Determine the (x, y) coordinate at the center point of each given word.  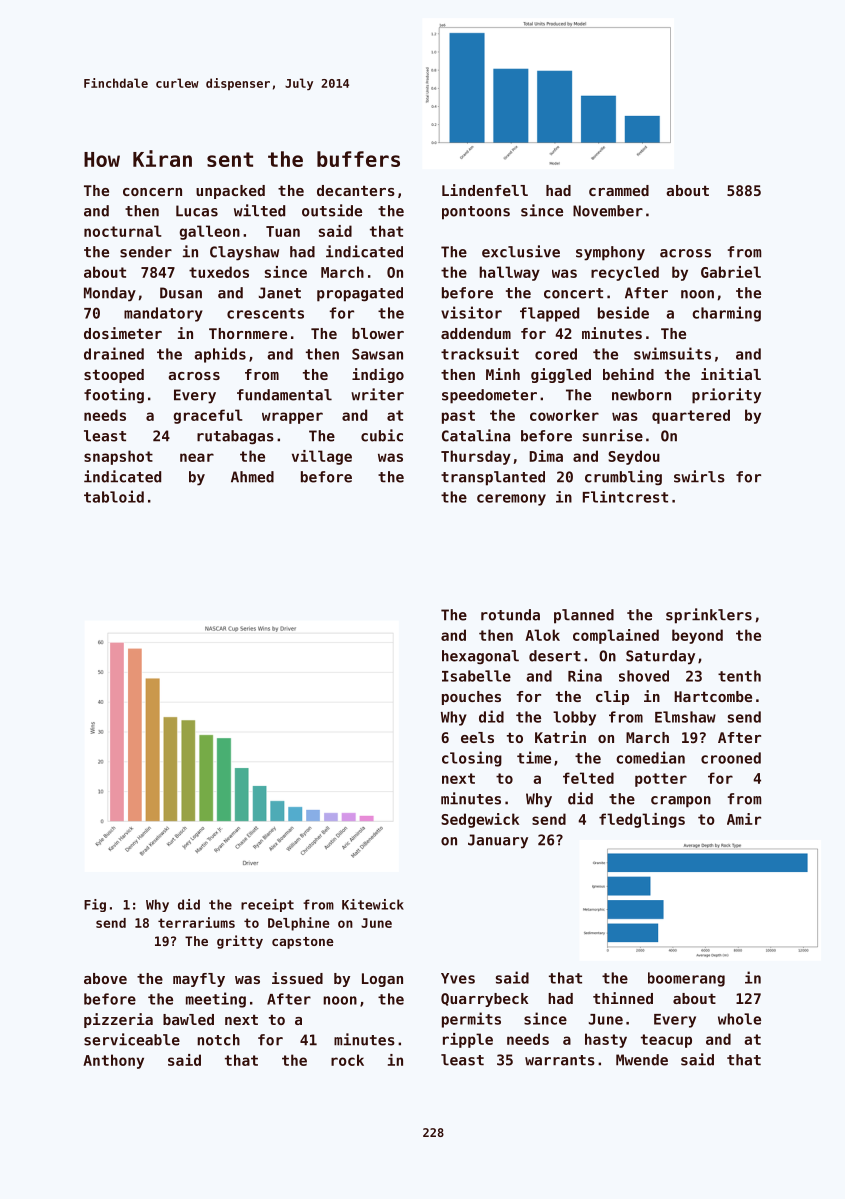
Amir (744, 819)
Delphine (298, 924)
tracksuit (480, 353)
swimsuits (672, 353)
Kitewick (373, 904)
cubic (382, 435)
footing (114, 396)
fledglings (642, 820)
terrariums (196, 922)
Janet (280, 293)
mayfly (199, 980)
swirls (699, 476)
